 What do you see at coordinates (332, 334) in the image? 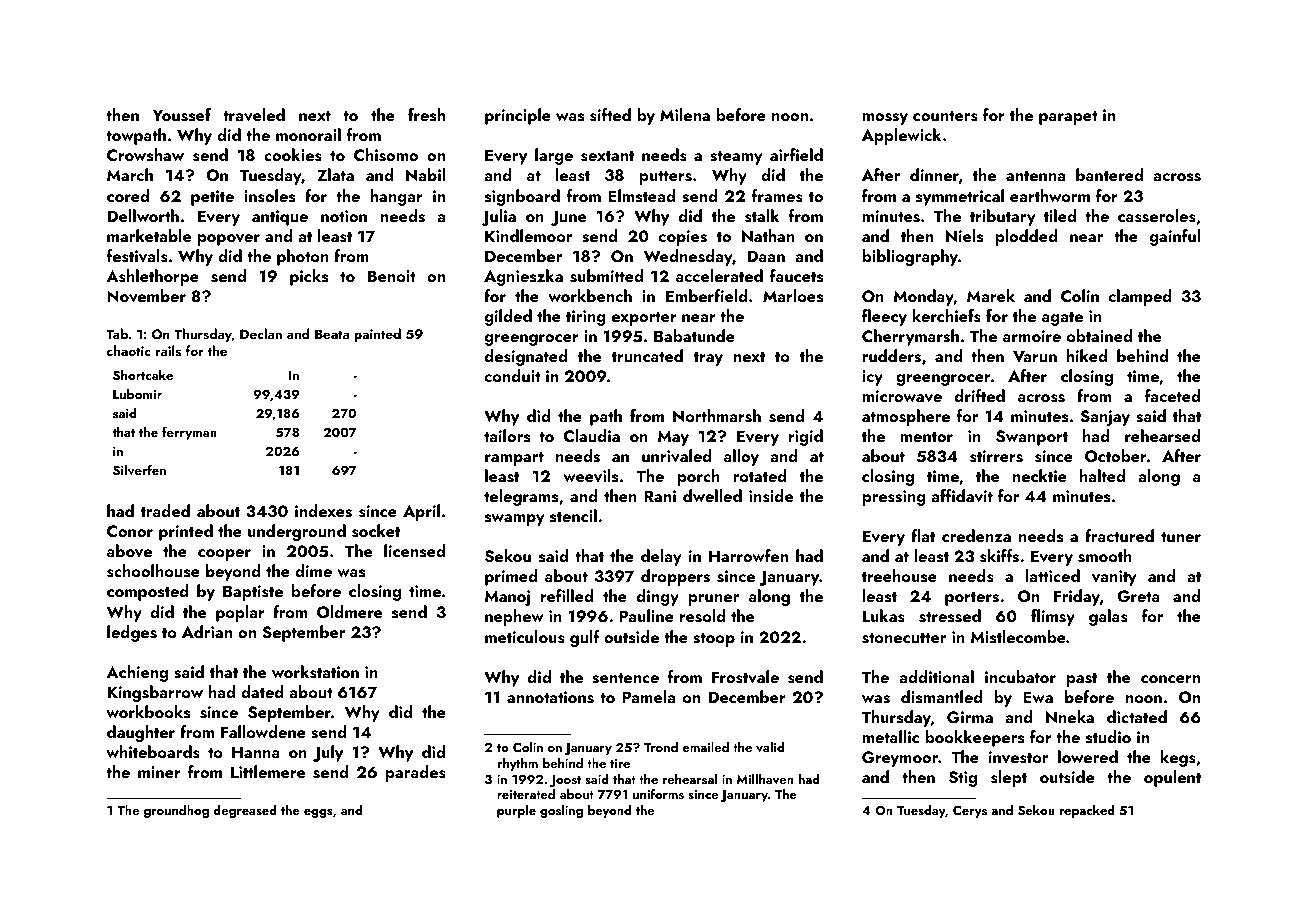
I see `Beata` at bounding box center [332, 334].
